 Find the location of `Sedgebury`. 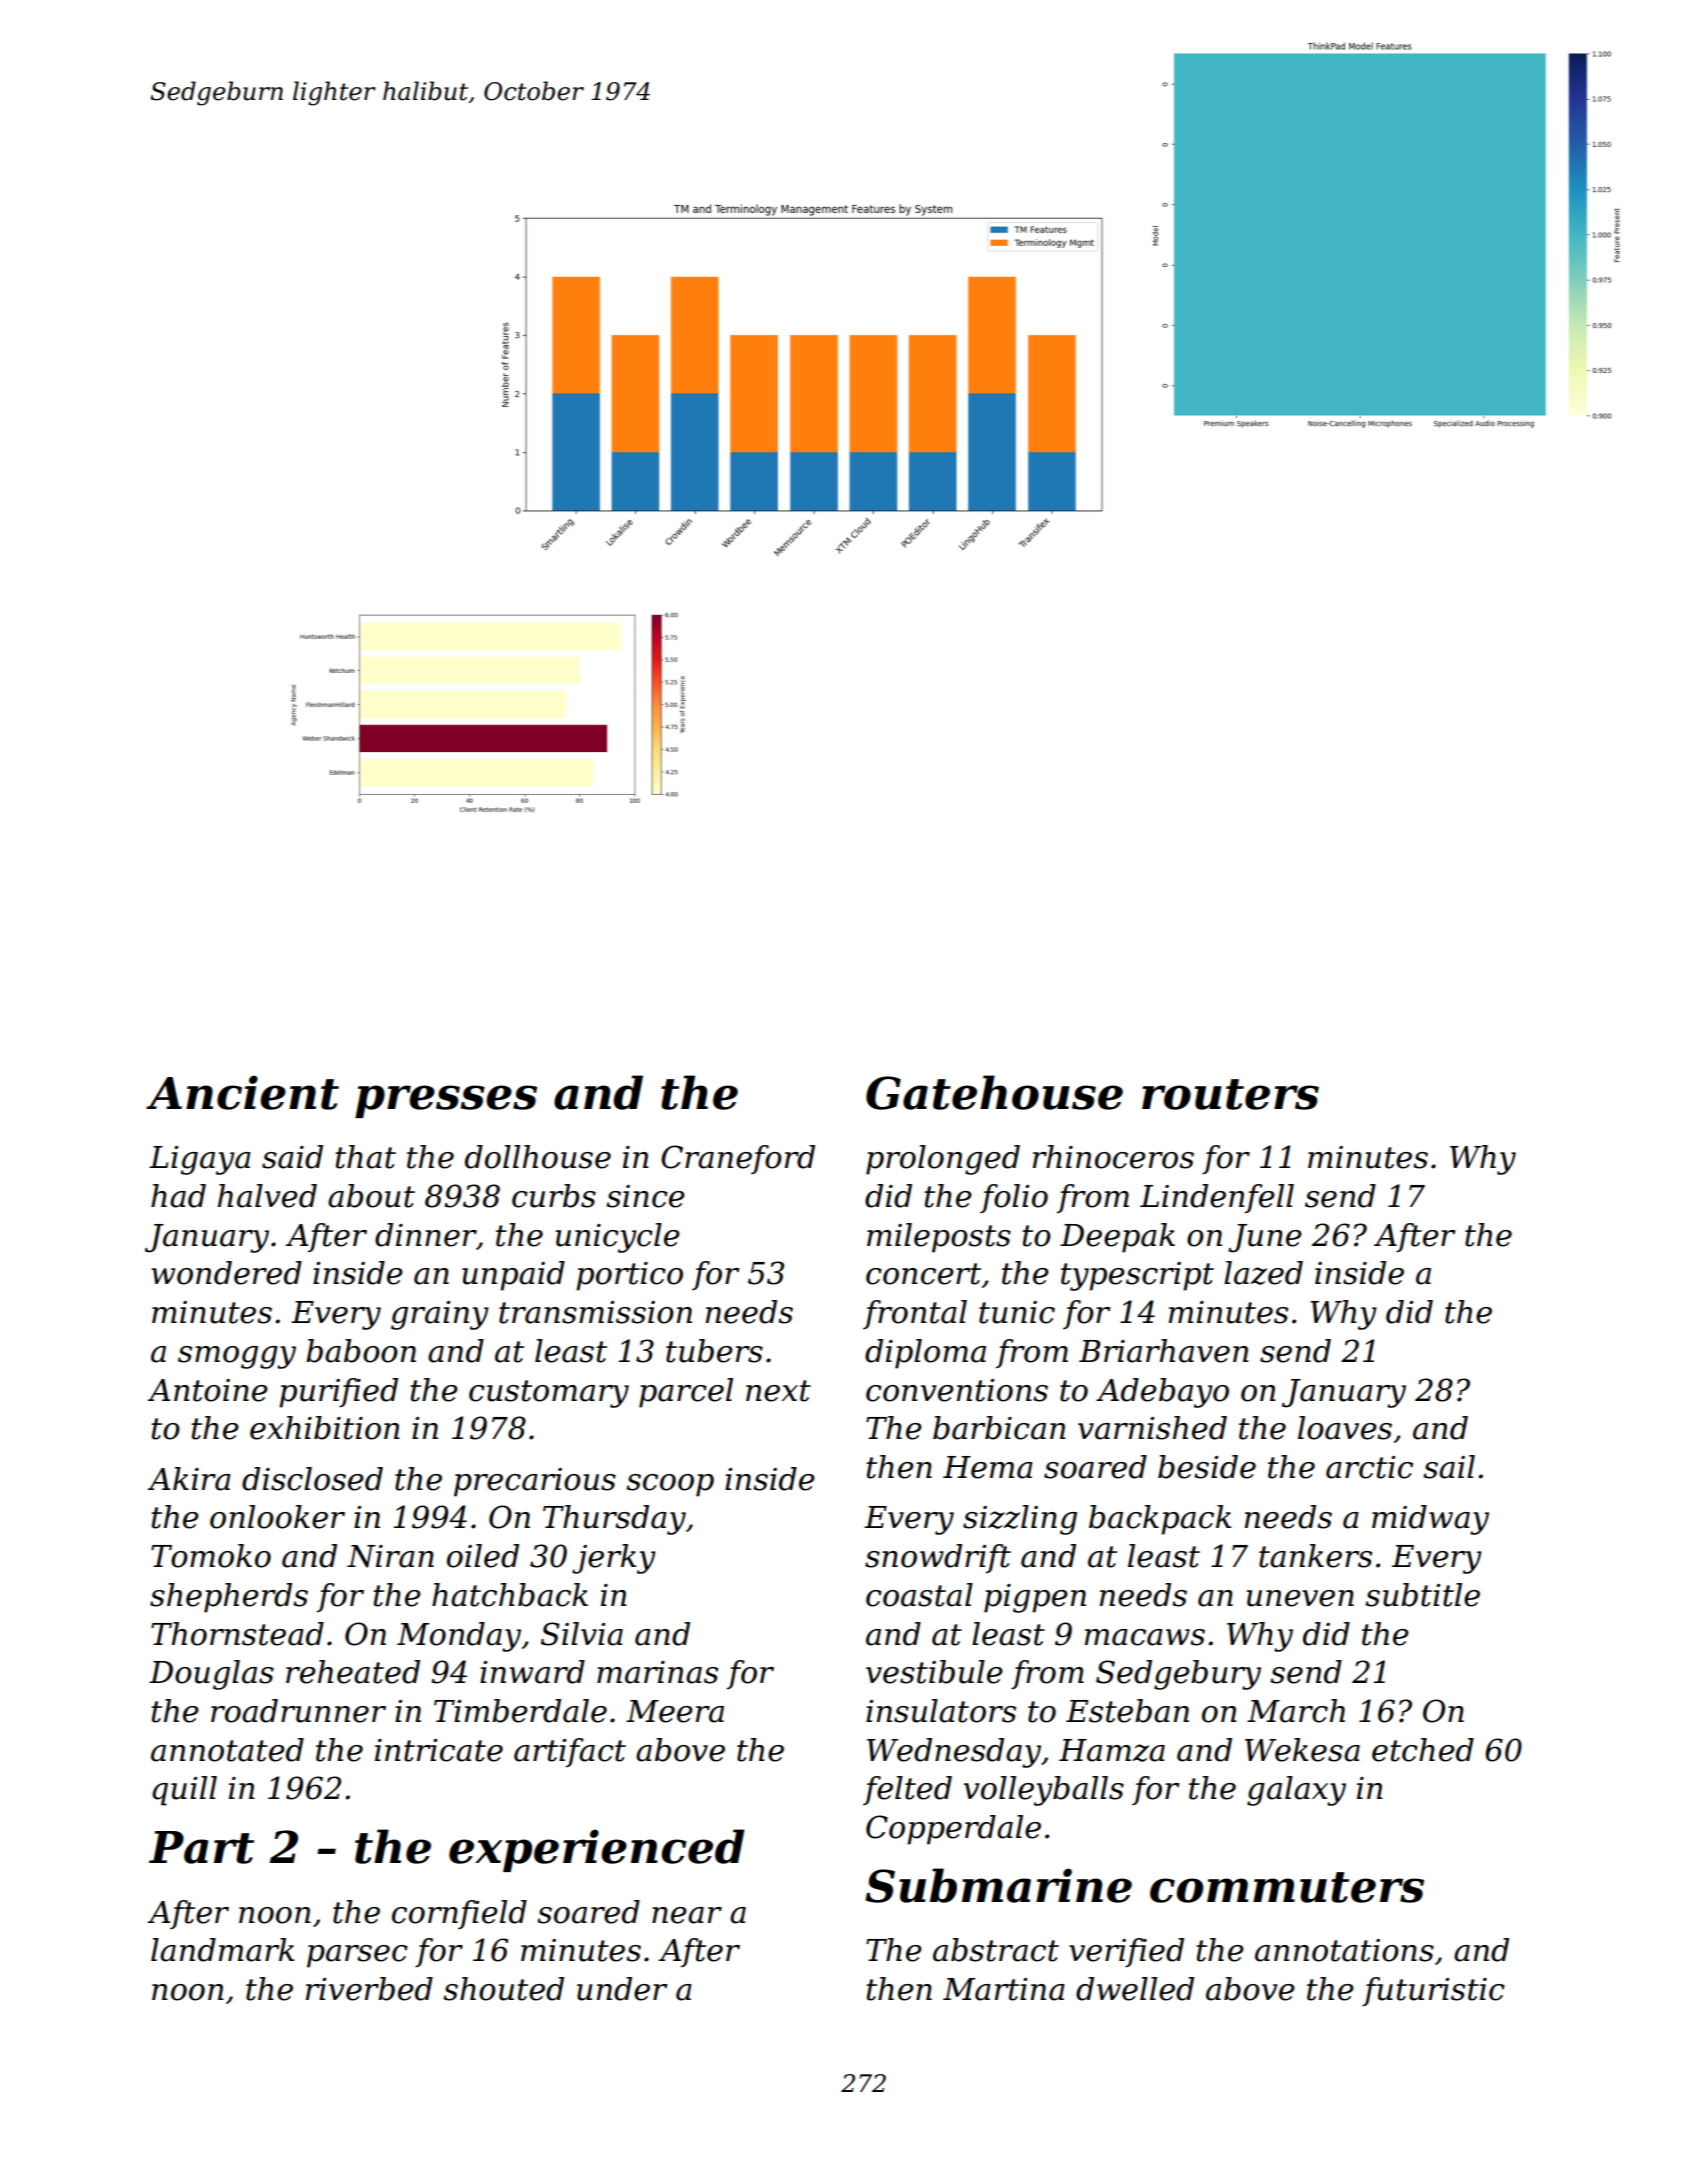

Sedgebury is located at coordinates (1178, 1675).
